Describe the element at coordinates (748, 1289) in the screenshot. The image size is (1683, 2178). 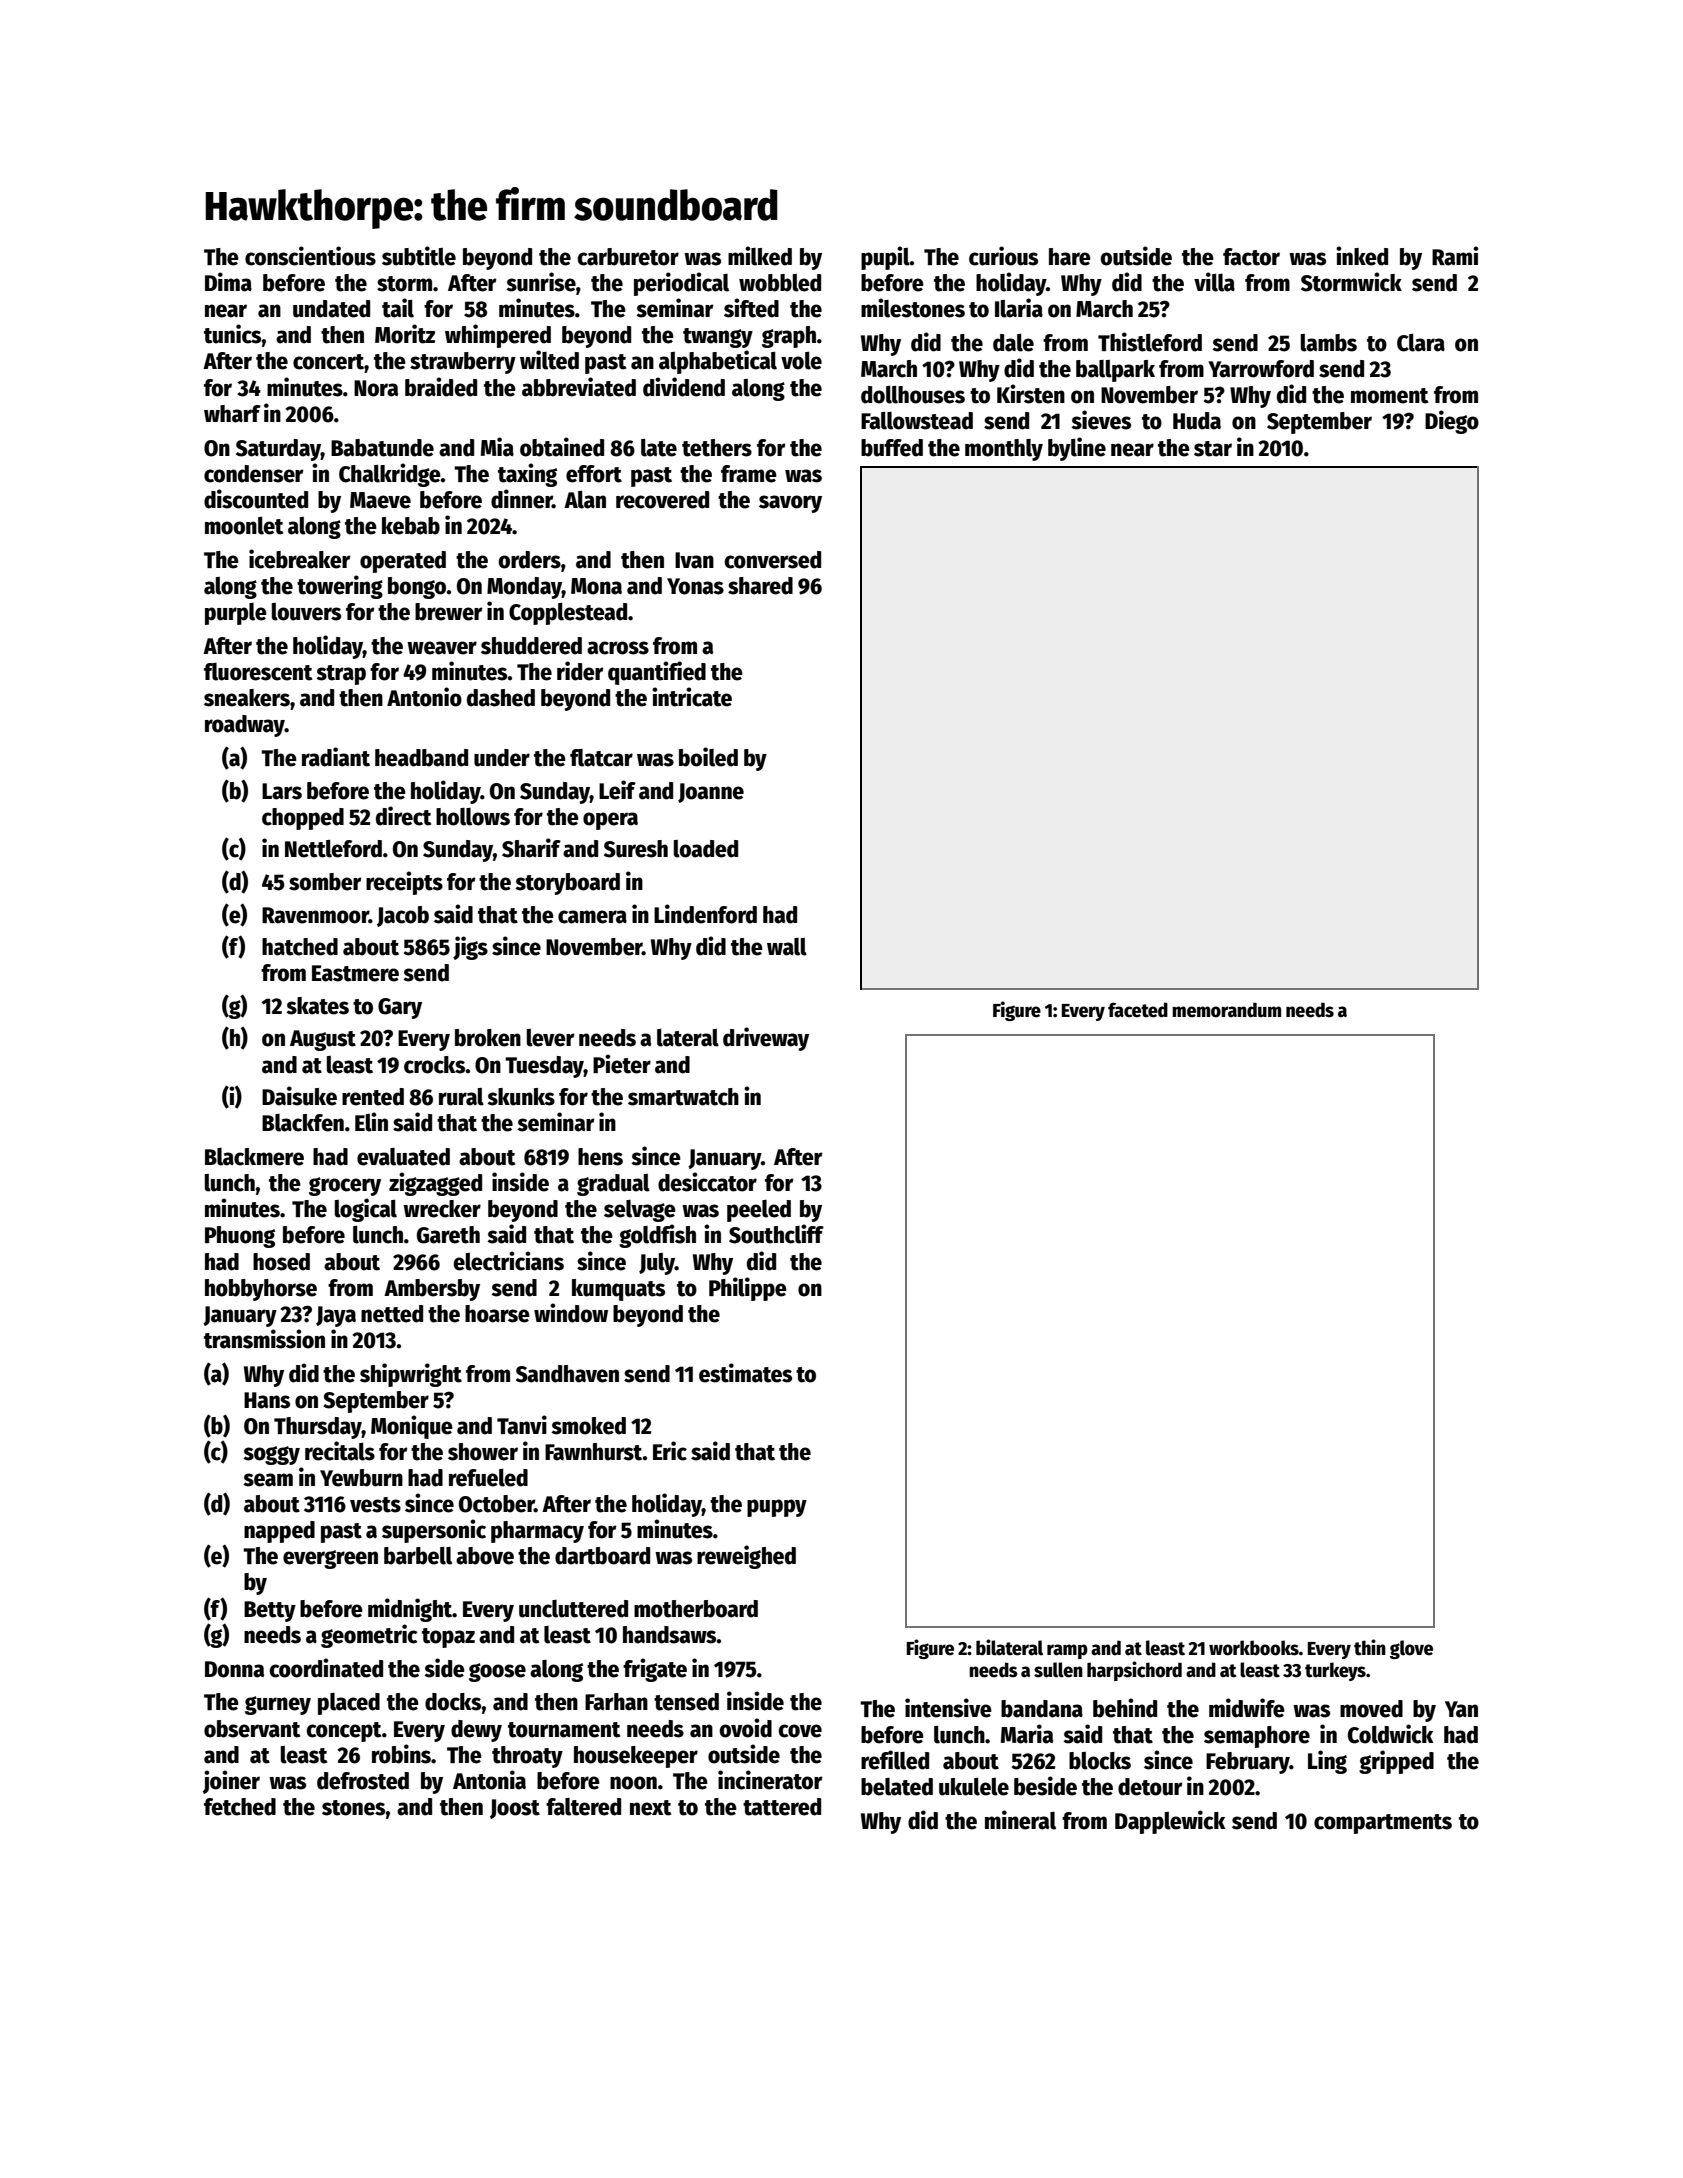
I see `Philippe` at that location.
